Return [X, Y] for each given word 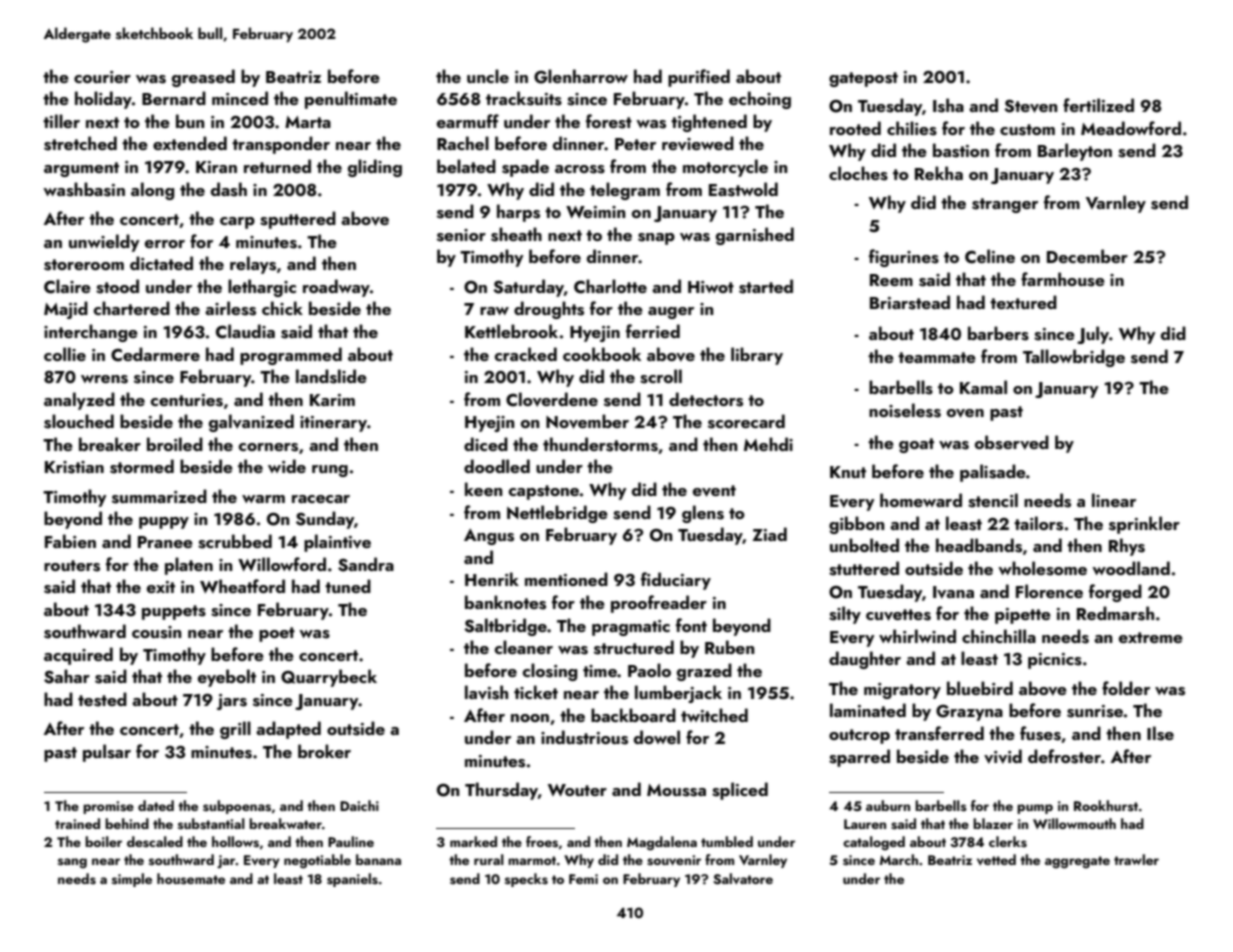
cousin [156, 632]
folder [1126, 688]
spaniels [352, 880]
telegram [625, 191]
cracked [526, 354]
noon [530, 718]
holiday [103, 100]
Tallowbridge [1074, 358]
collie [65, 354]
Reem [891, 280]
